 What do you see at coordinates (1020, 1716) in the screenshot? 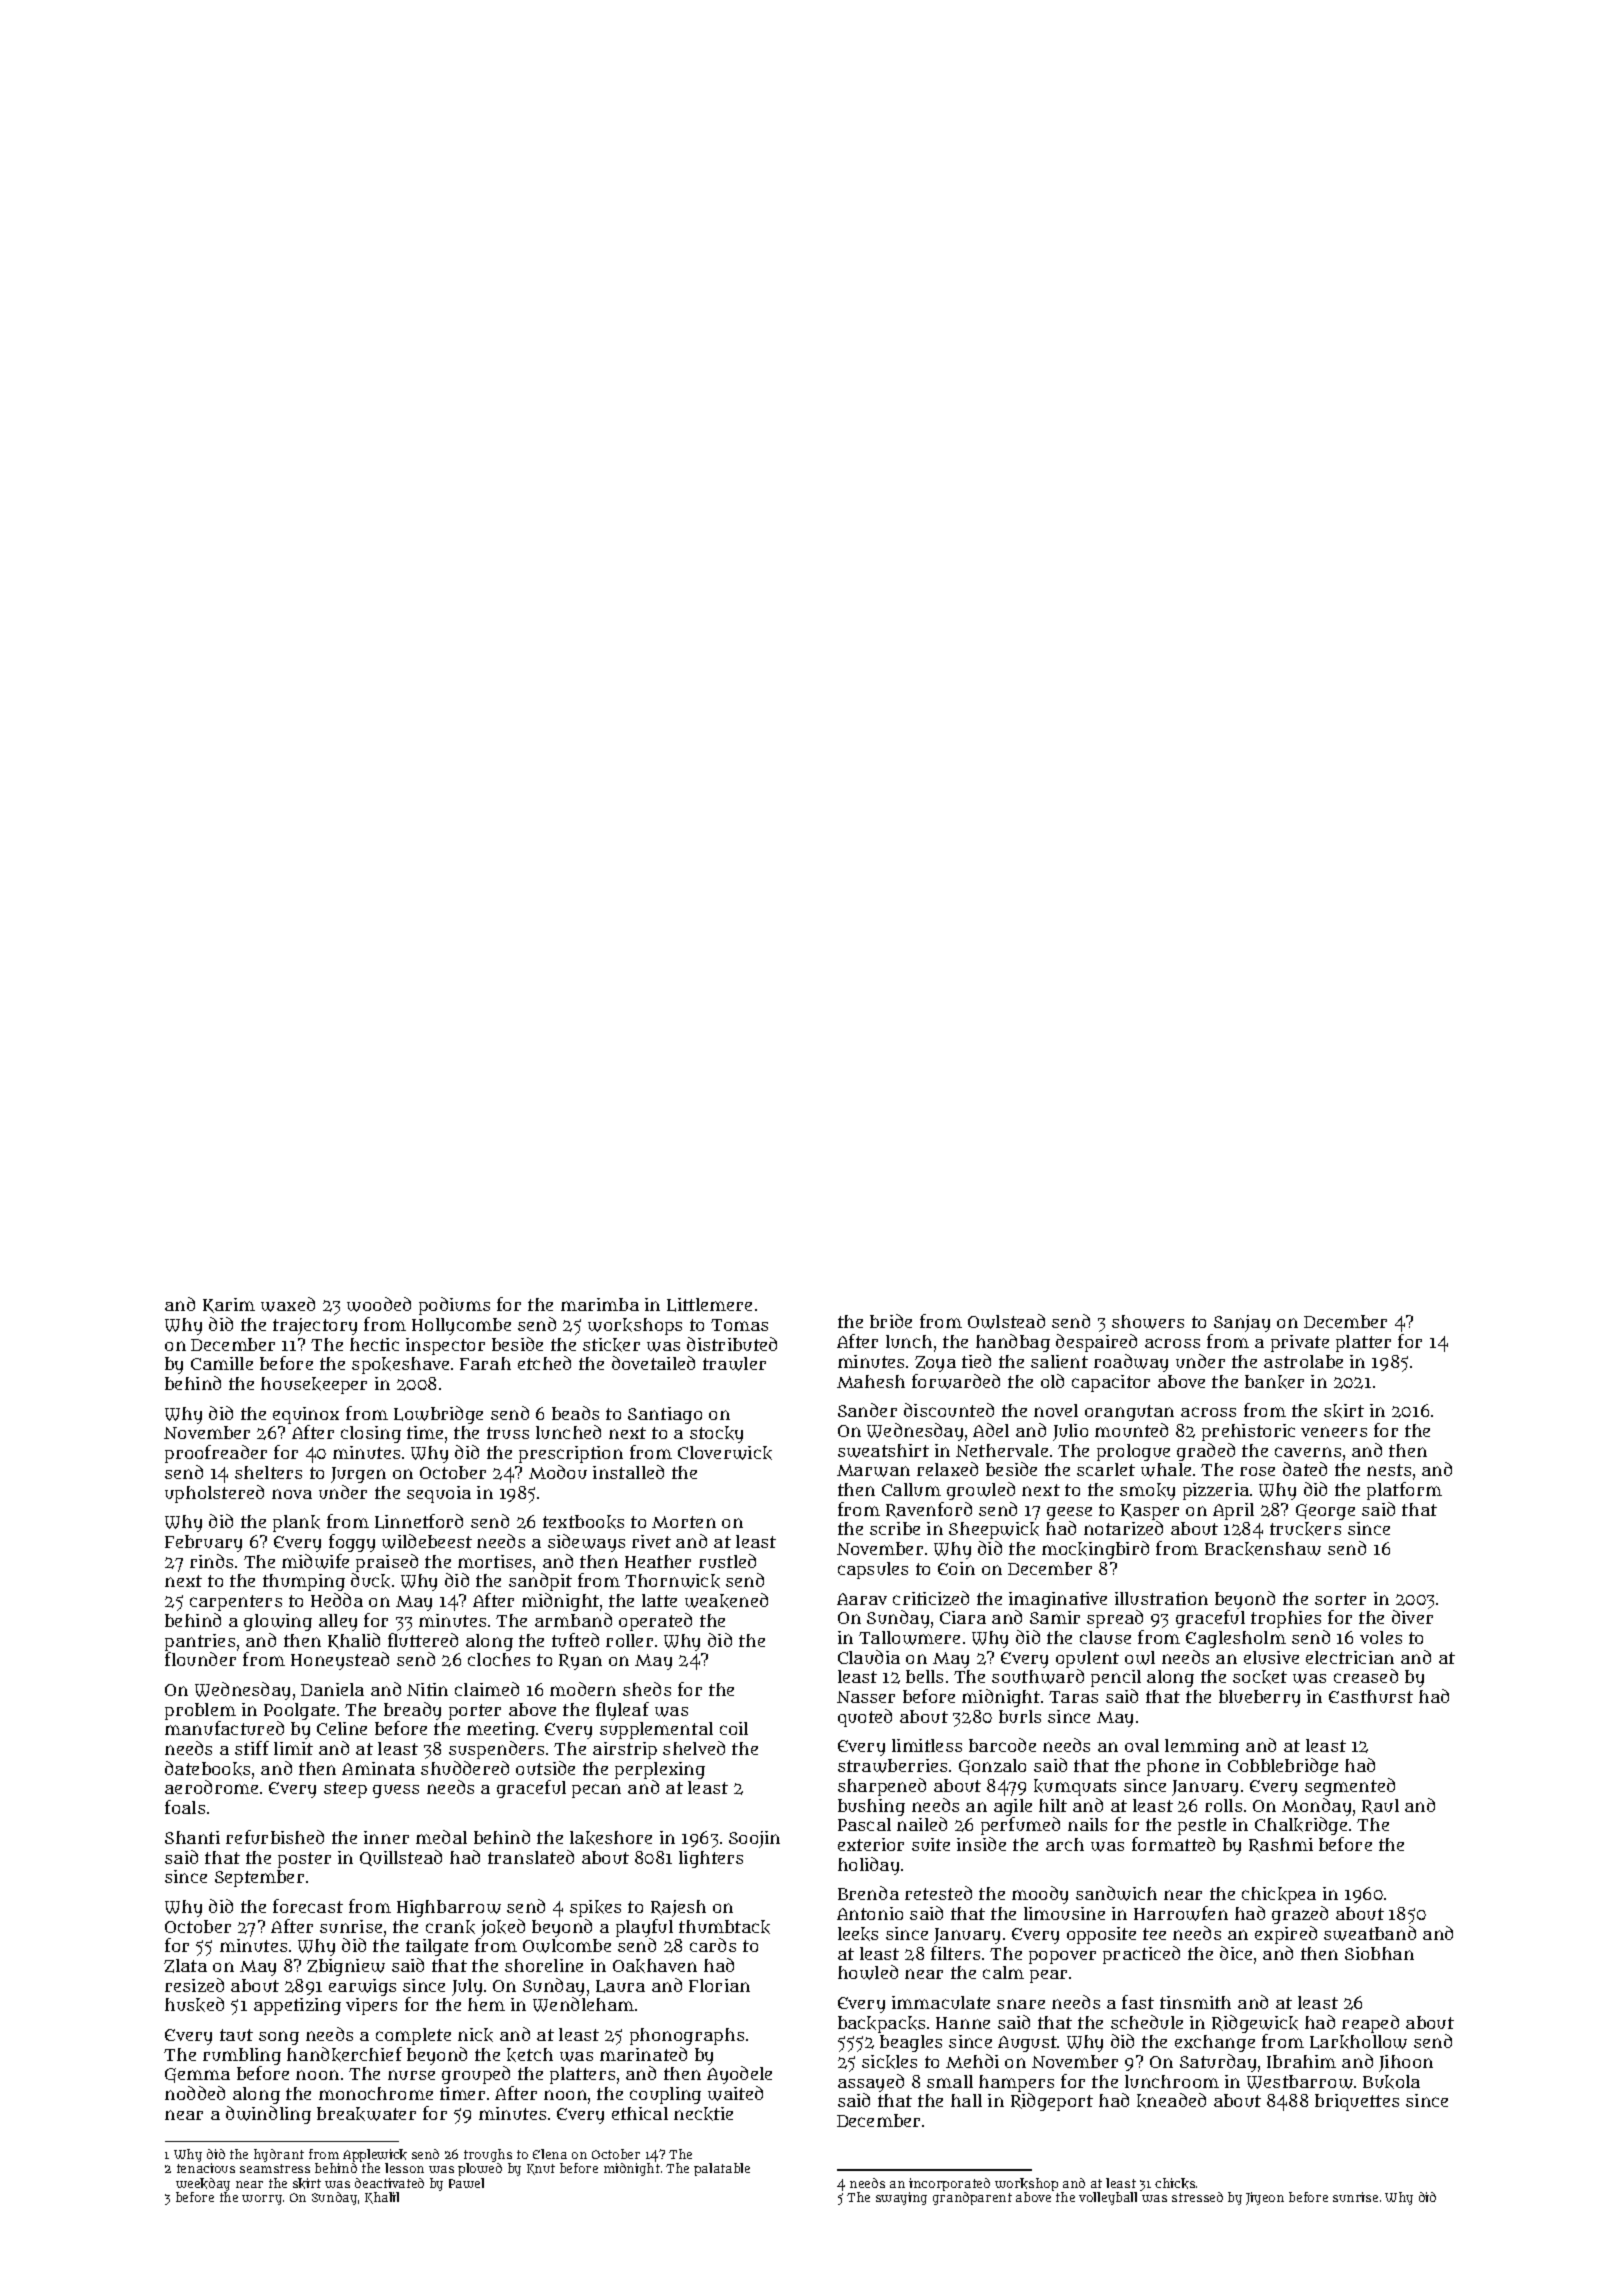
I see `burls` at bounding box center [1020, 1716].
